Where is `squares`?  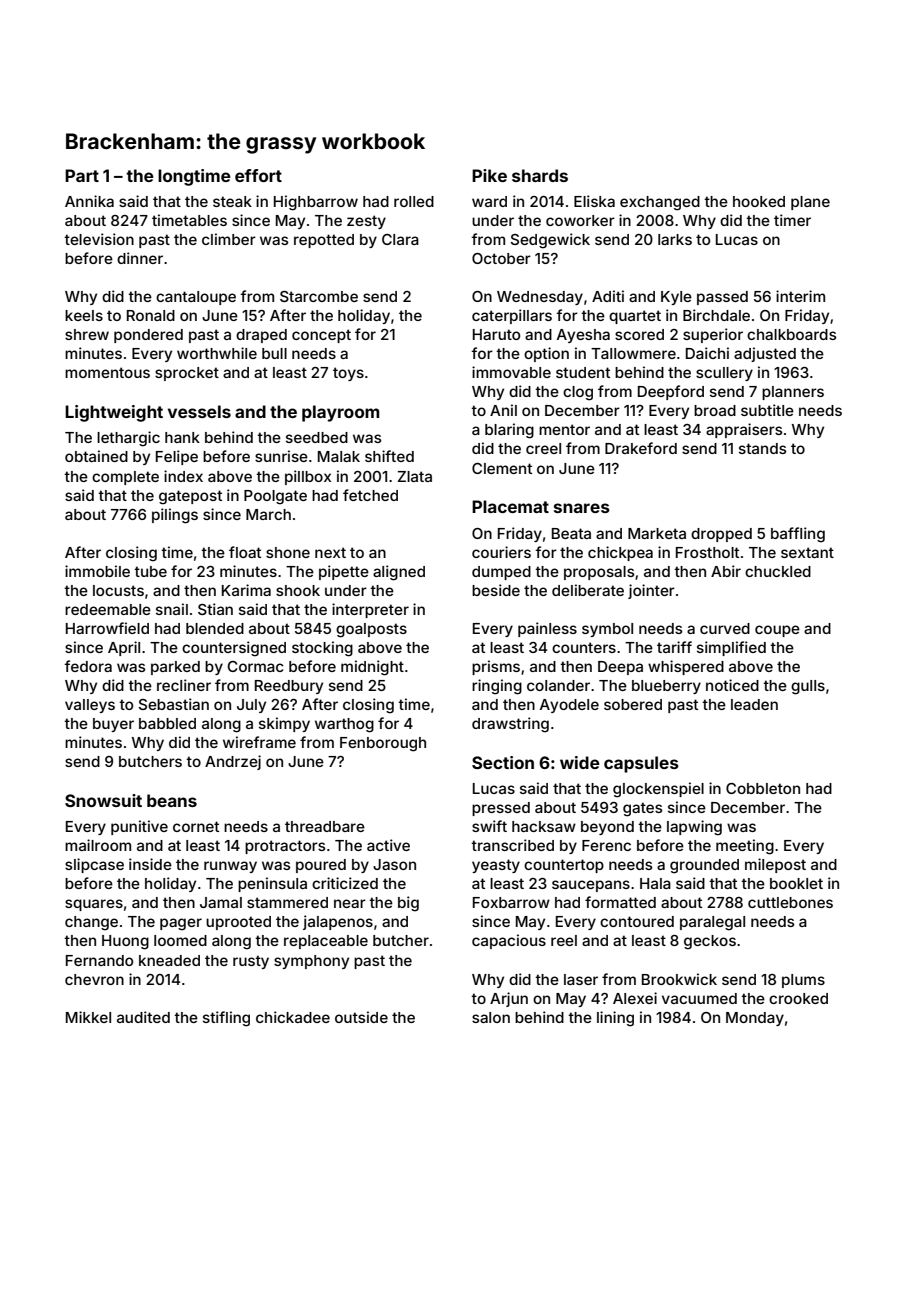
squares is located at coordinates (94, 905).
